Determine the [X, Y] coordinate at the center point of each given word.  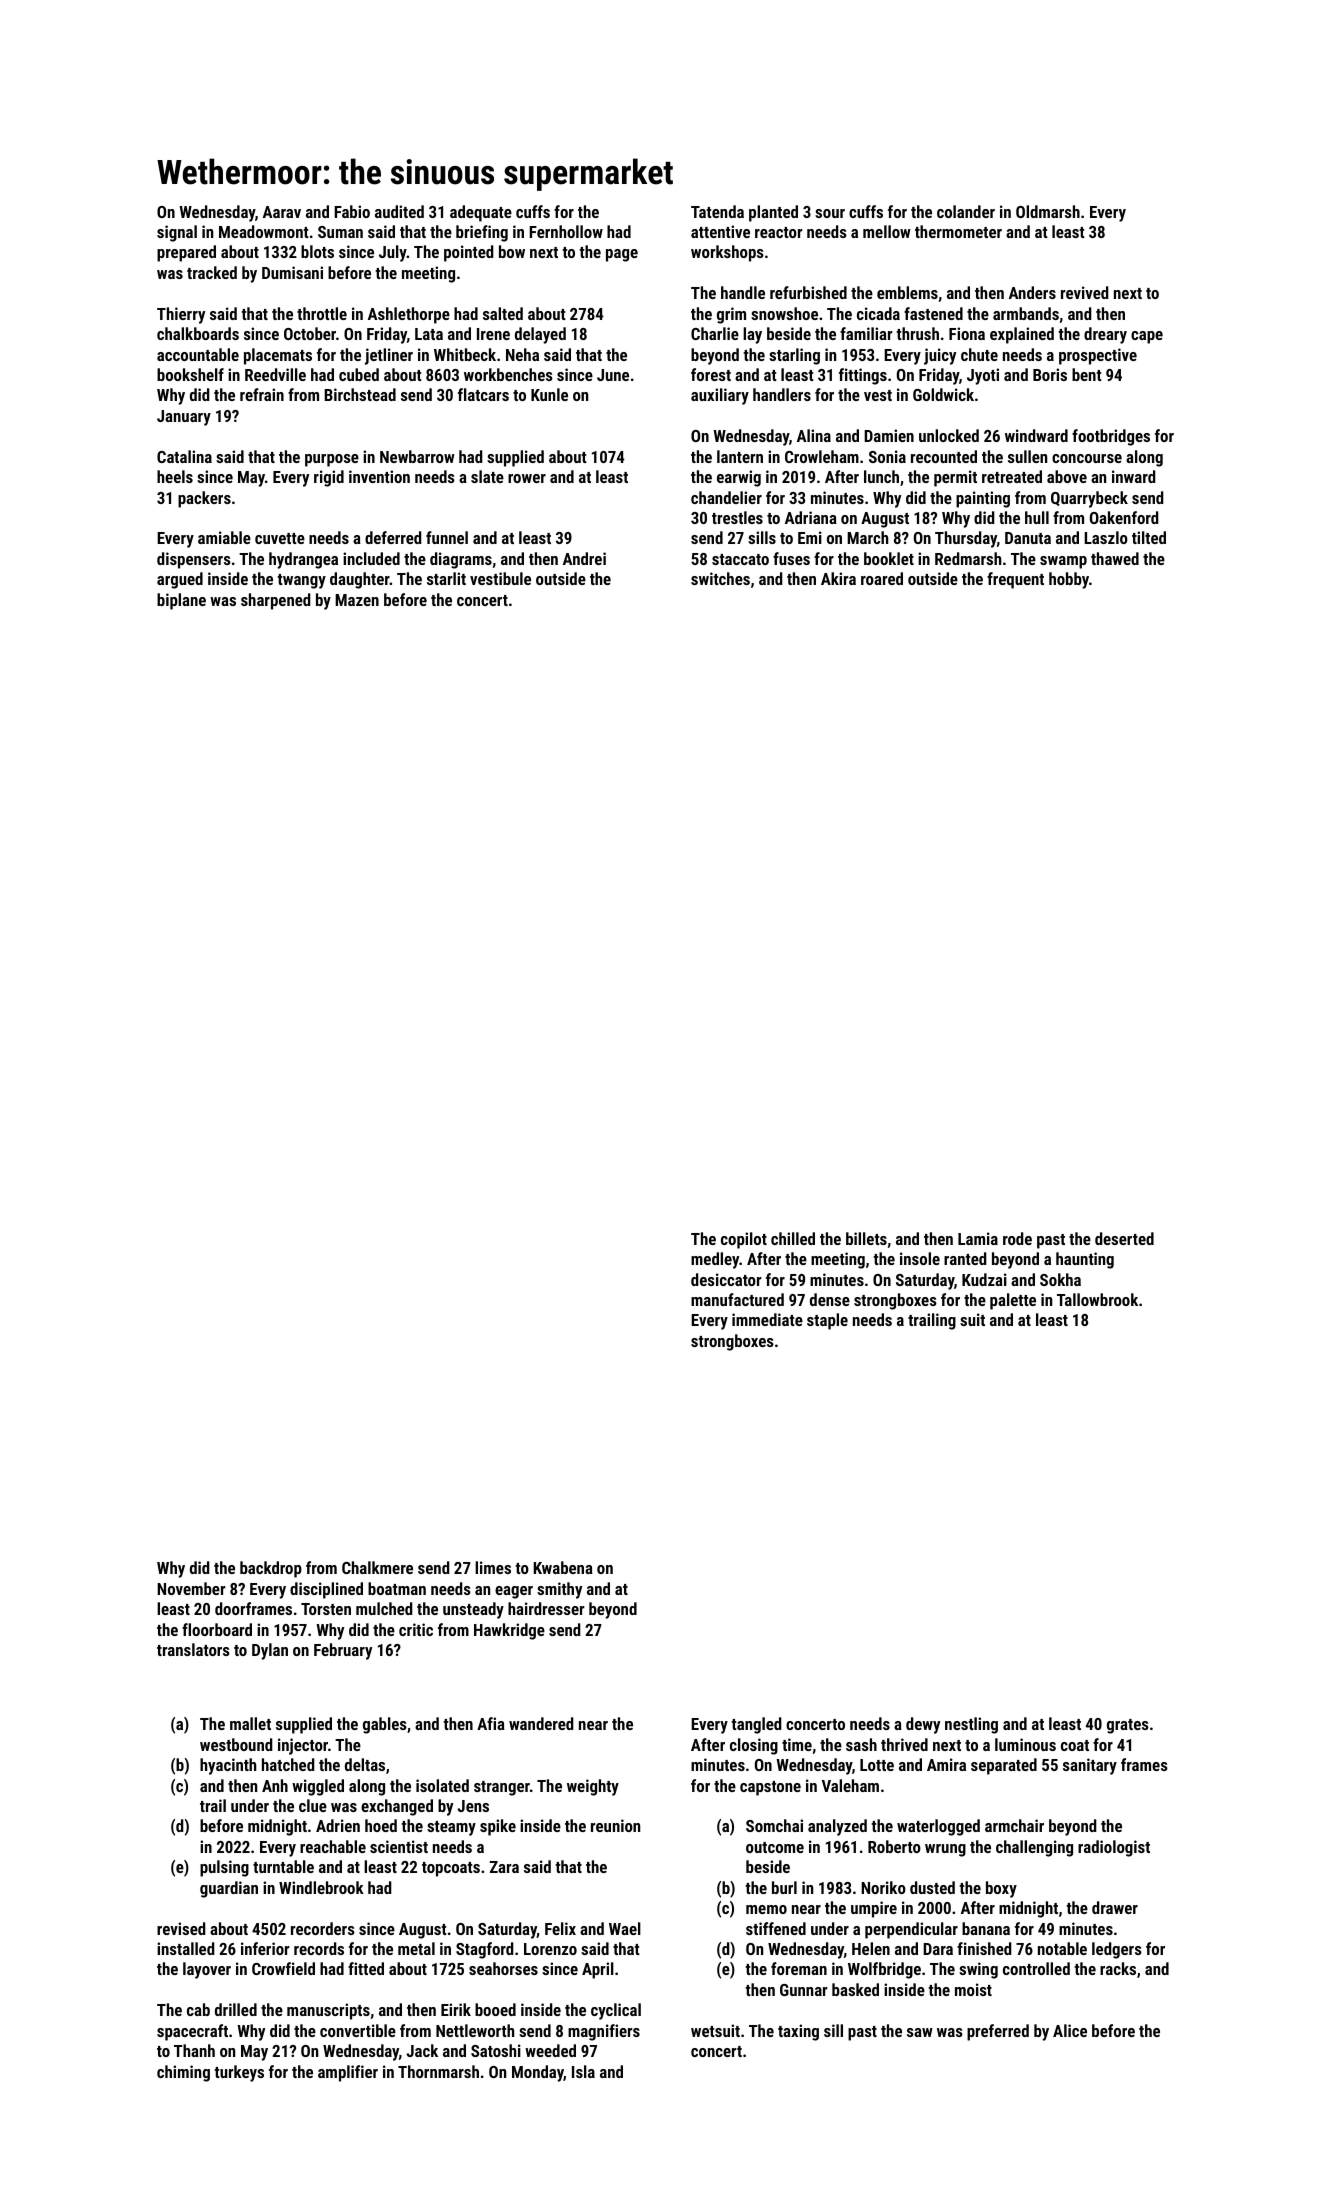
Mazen [357, 600]
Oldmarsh [1048, 211]
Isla [583, 2071]
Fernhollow [566, 231]
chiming [183, 2073]
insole [920, 1258]
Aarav [282, 212]
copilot [744, 1240]
